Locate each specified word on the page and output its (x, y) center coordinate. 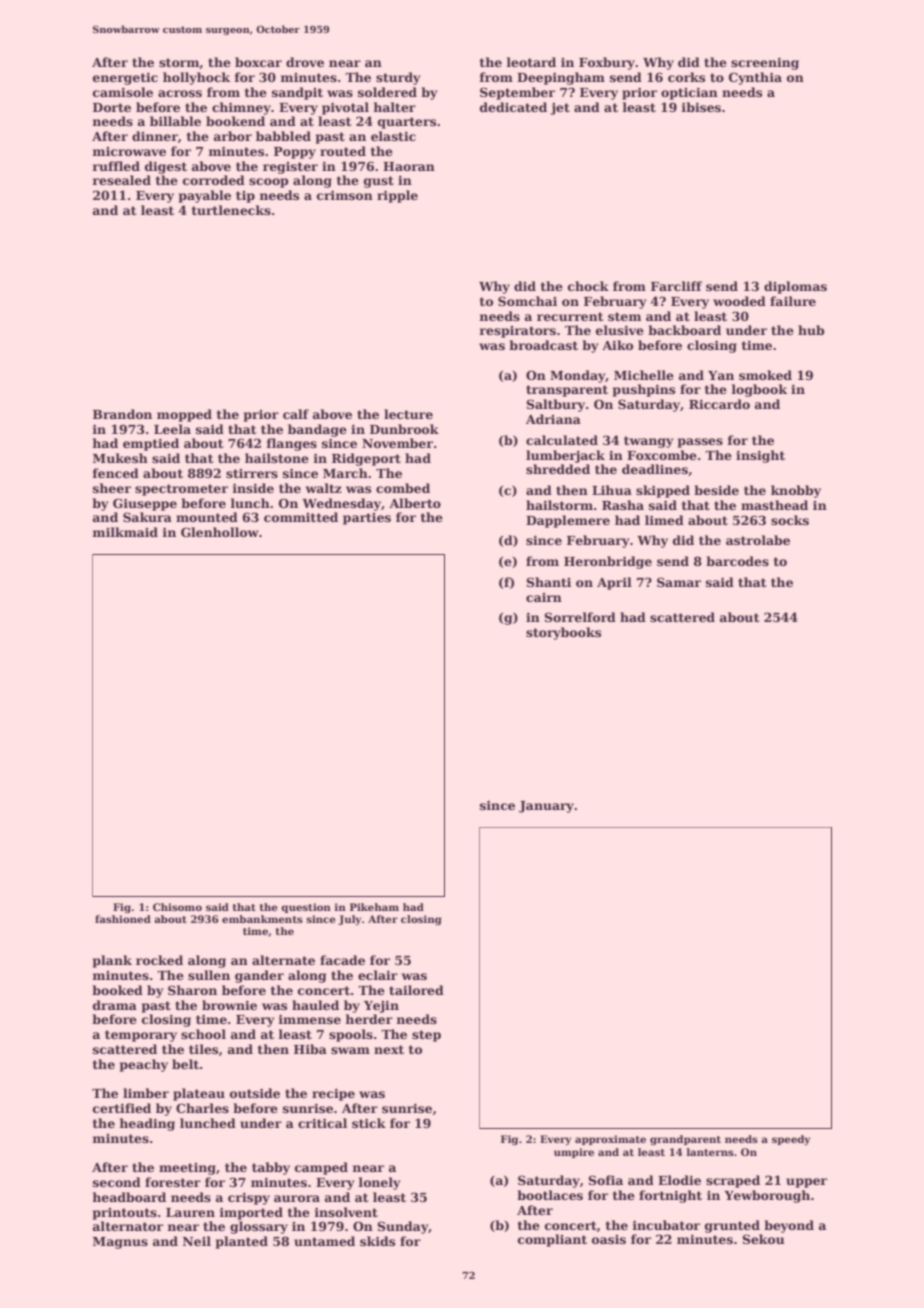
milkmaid (125, 532)
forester (173, 1182)
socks (790, 520)
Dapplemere (568, 521)
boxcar (258, 62)
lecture (408, 414)
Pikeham (374, 907)
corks (686, 77)
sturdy (398, 78)
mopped (184, 415)
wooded (739, 301)
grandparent (685, 1140)
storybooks (563, 633)
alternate (283, 960)
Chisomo (177, 907)
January (547, 807)
